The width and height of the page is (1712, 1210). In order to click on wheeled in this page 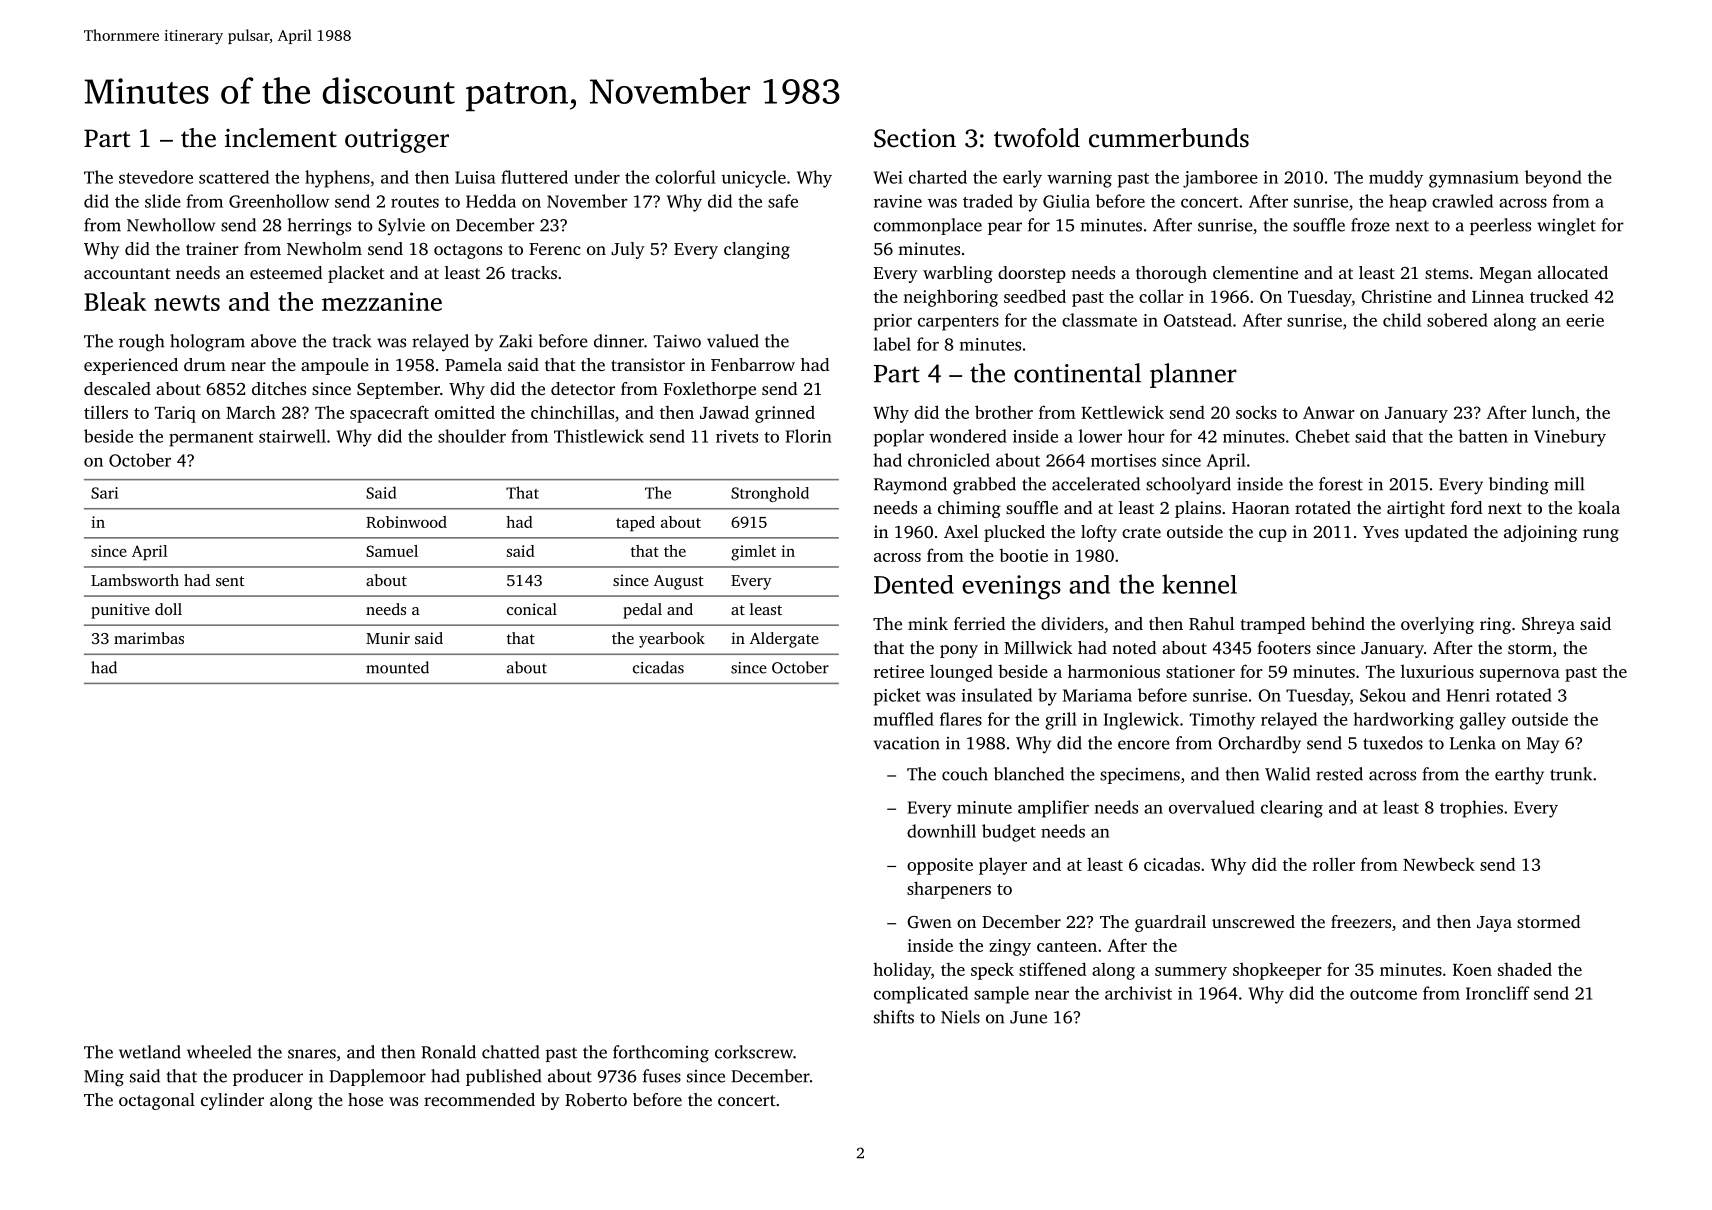, I will do `click(219, 1052)`.
